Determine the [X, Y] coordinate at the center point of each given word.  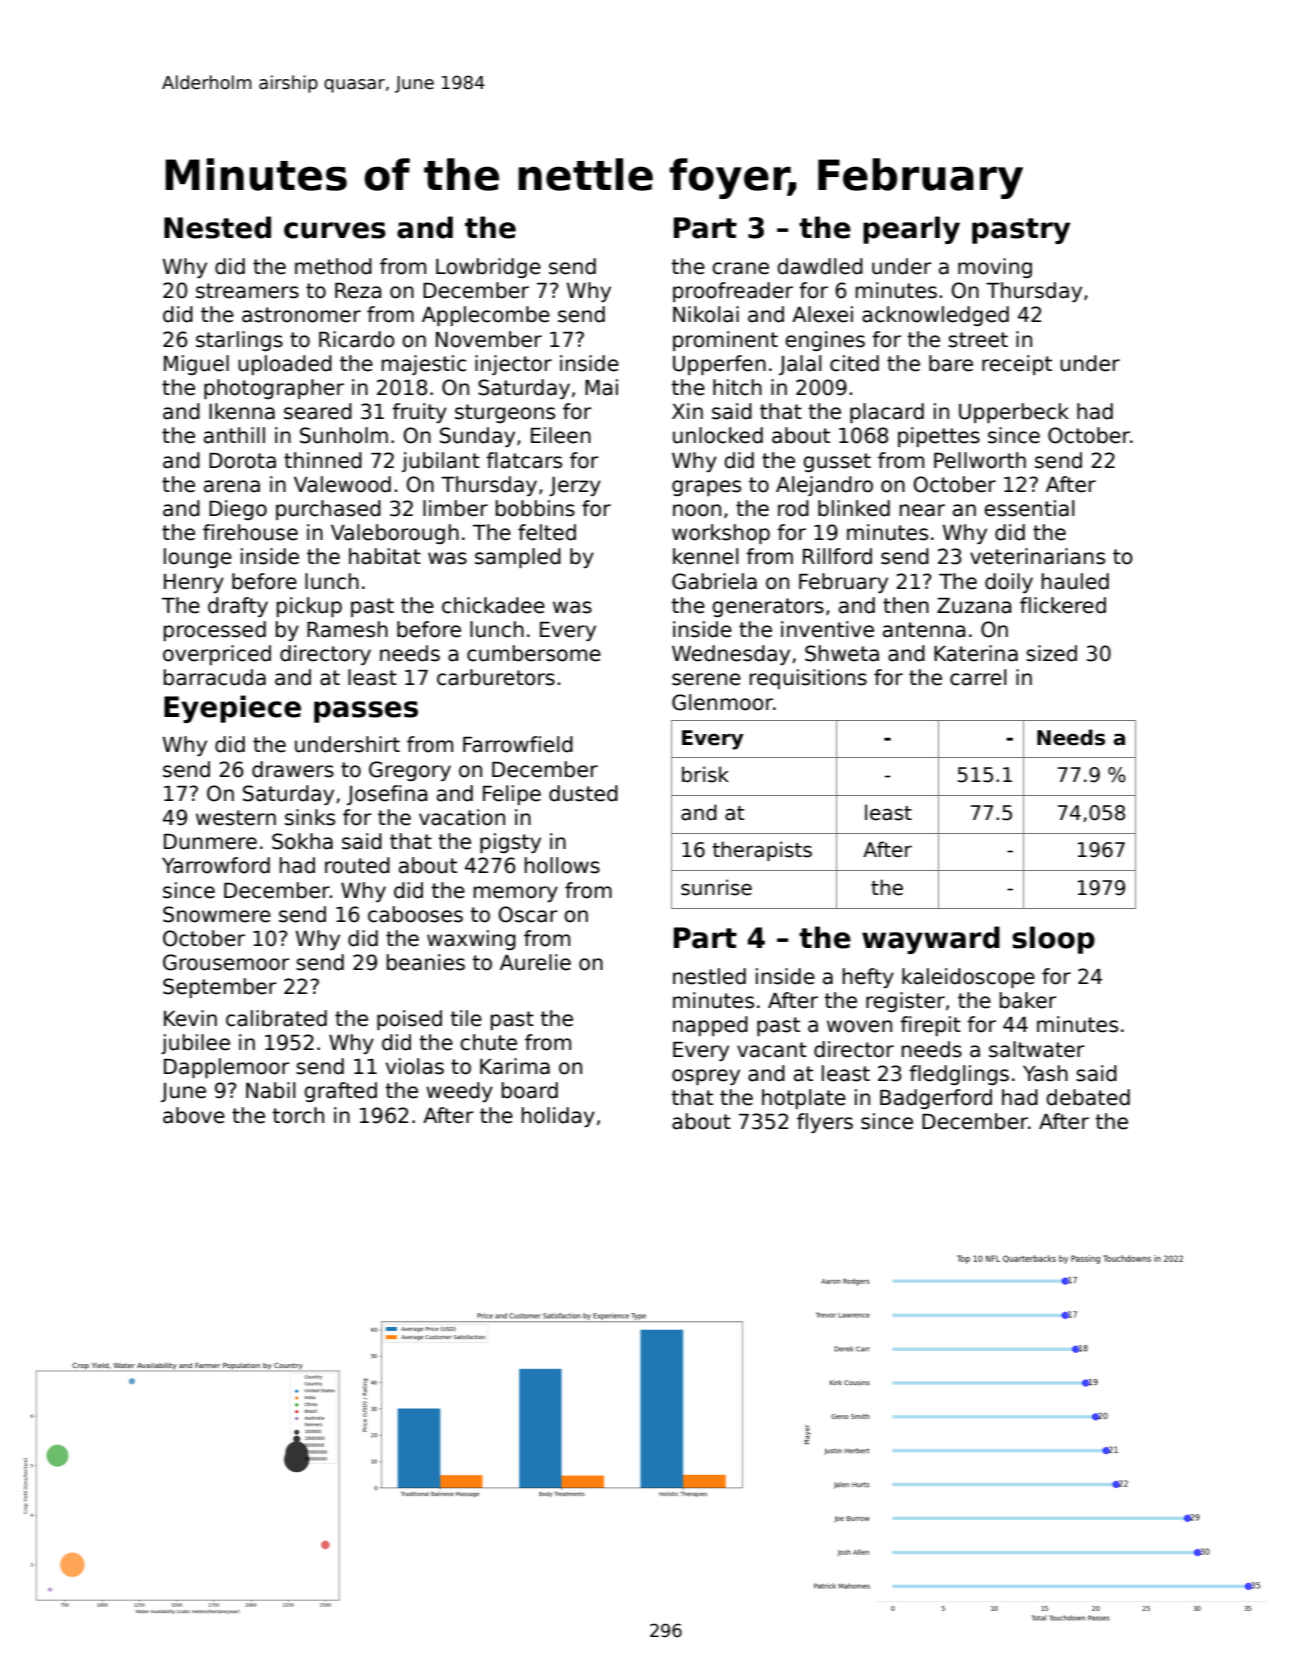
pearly [911, 230]
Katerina [976, 653]
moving [995, 268]
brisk [705, 774]
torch [298, 1115]
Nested [217, 227]
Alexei [822, 314]
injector [513, 365]
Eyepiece [232, 709]
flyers [825, 1123]
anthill [234, 435]
